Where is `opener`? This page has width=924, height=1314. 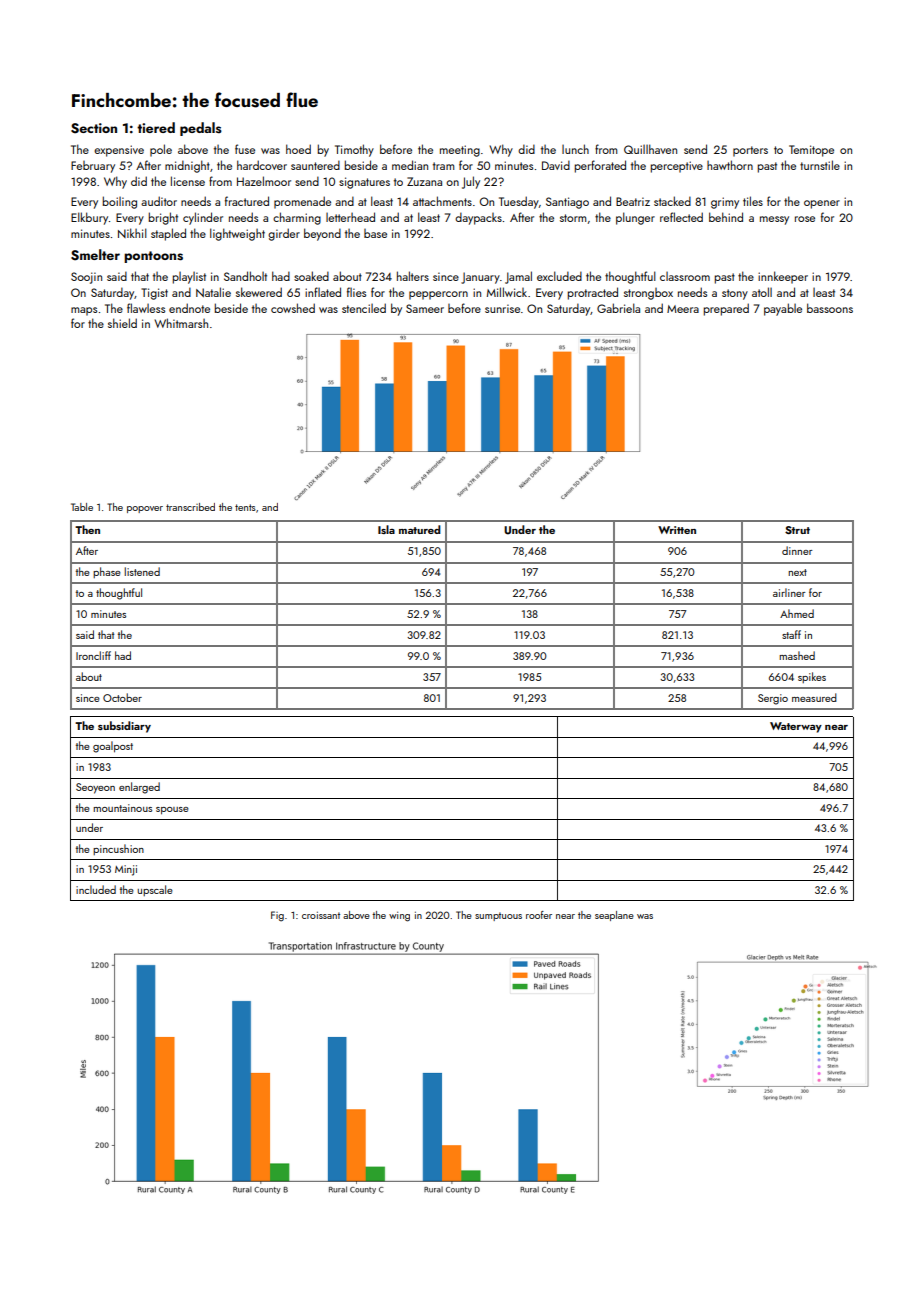 opener is located at coordinates (822, 204).
